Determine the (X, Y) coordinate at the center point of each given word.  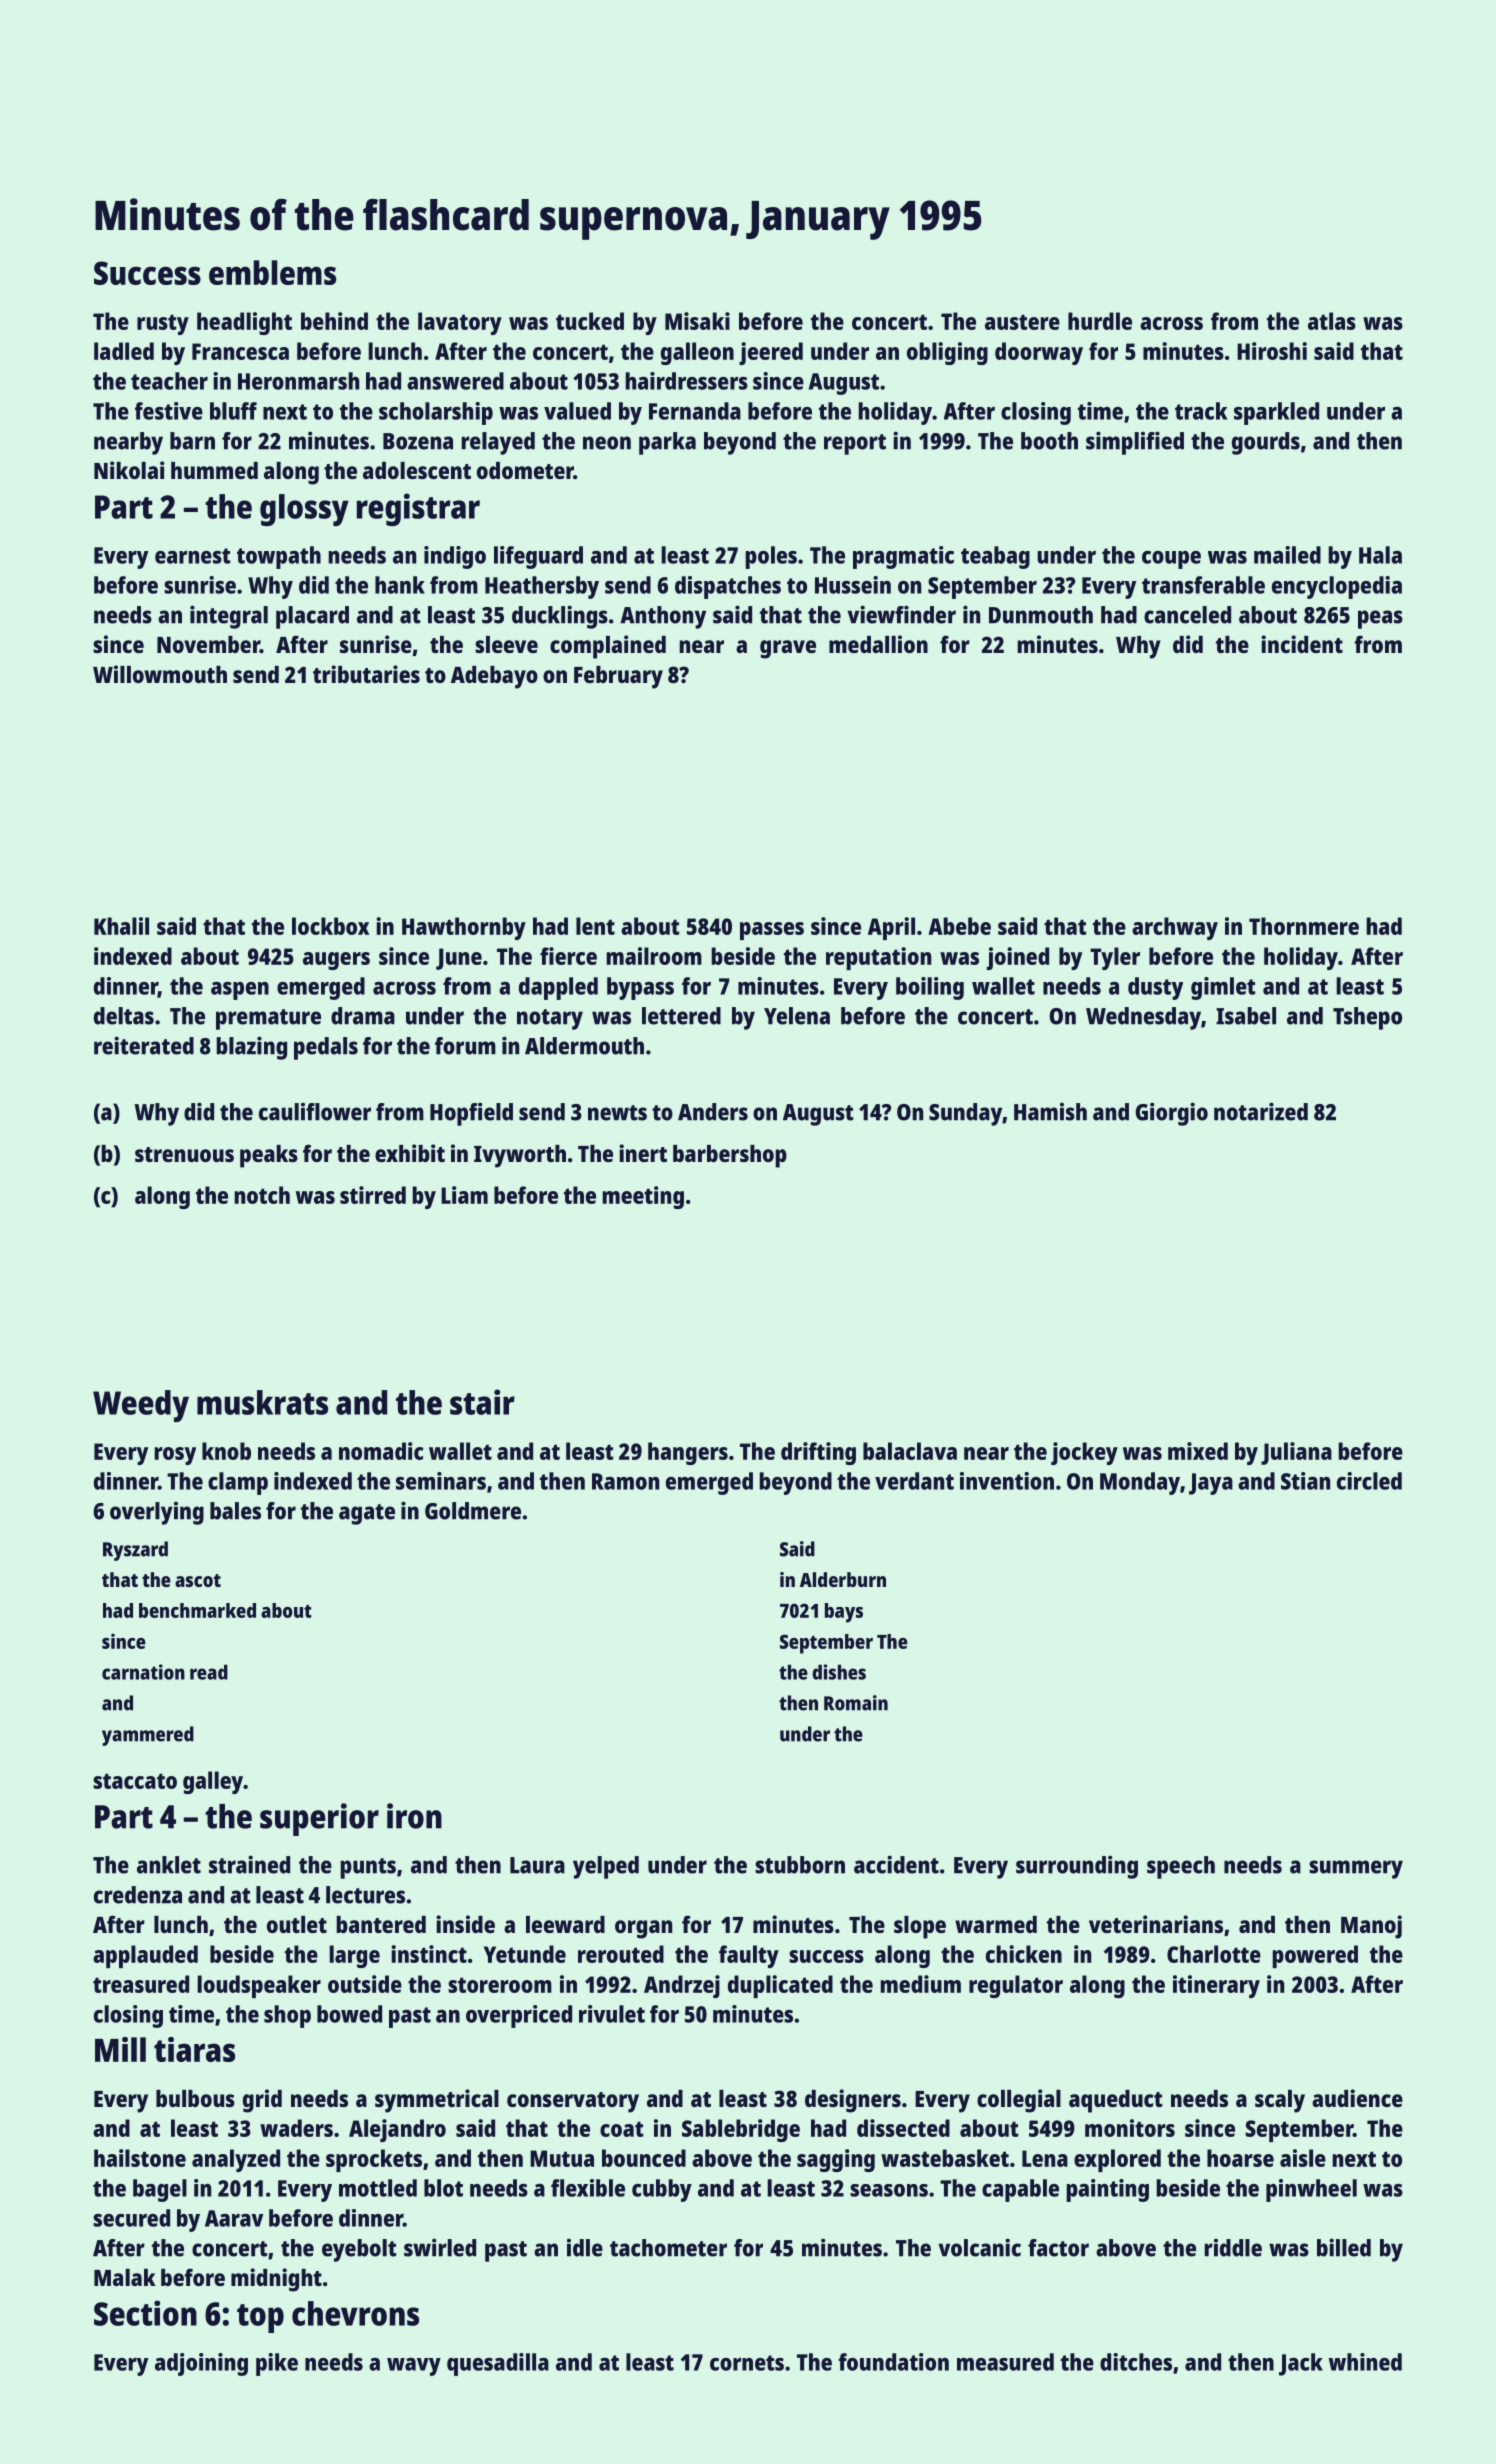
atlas (1332, 321)
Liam (464, 1195)
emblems (272, 272)
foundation (894, 2362)
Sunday (965, 1114)
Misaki (697, 321)
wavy (414, 2367)
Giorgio (1171, 1114)
